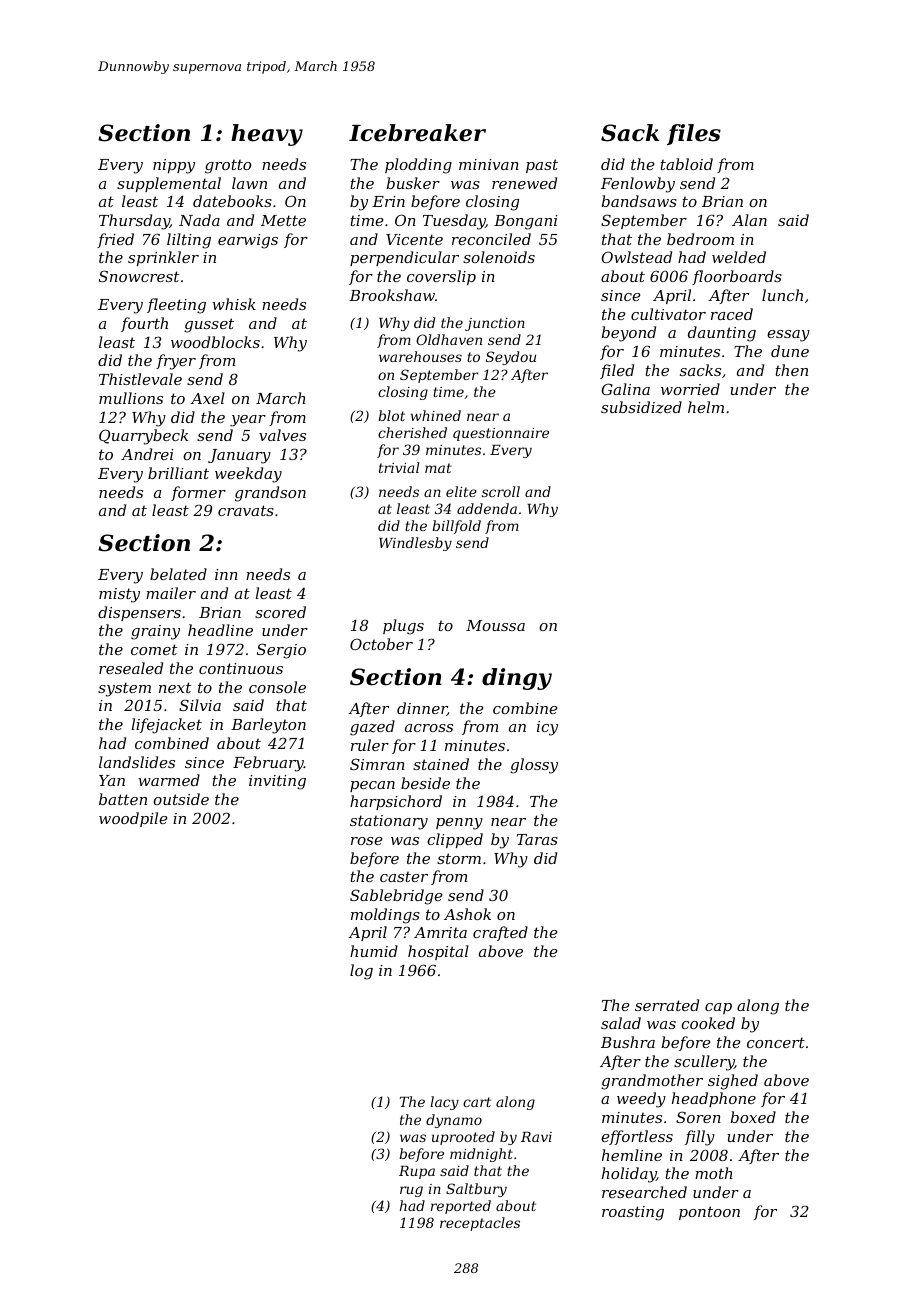 The image size is (908, 1316). I want to click on Mette, so click(283, 220).
